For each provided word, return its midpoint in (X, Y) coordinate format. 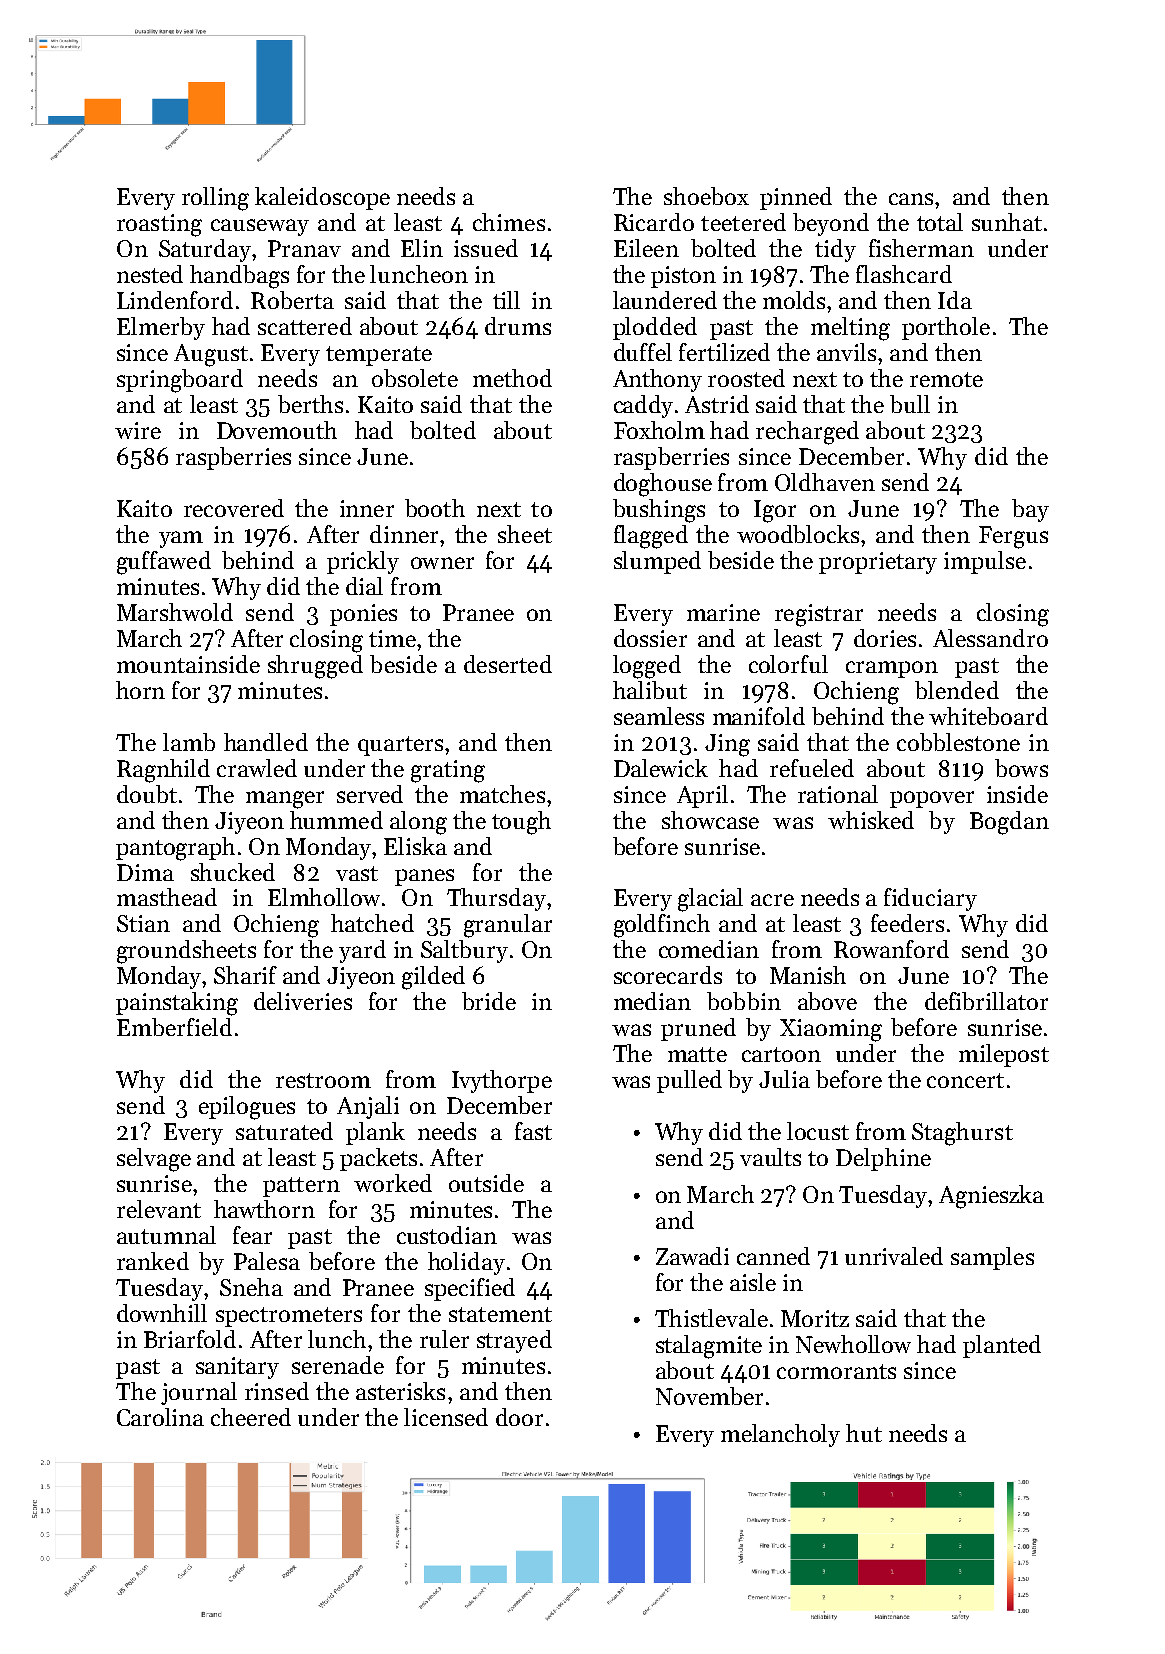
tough (521, 823)
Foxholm (659, 430)
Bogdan (1009, 823)
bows (1021, 768)
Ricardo (654, 222)
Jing (727, 745)
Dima (145, 872)
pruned (698, 1029)
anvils (846, 352)
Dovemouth (277, 430)
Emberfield (174, 1027)
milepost (1004, 1055)
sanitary (237, 1368)
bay (1030, 510)
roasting (159, 225)
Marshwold (175, 612)
